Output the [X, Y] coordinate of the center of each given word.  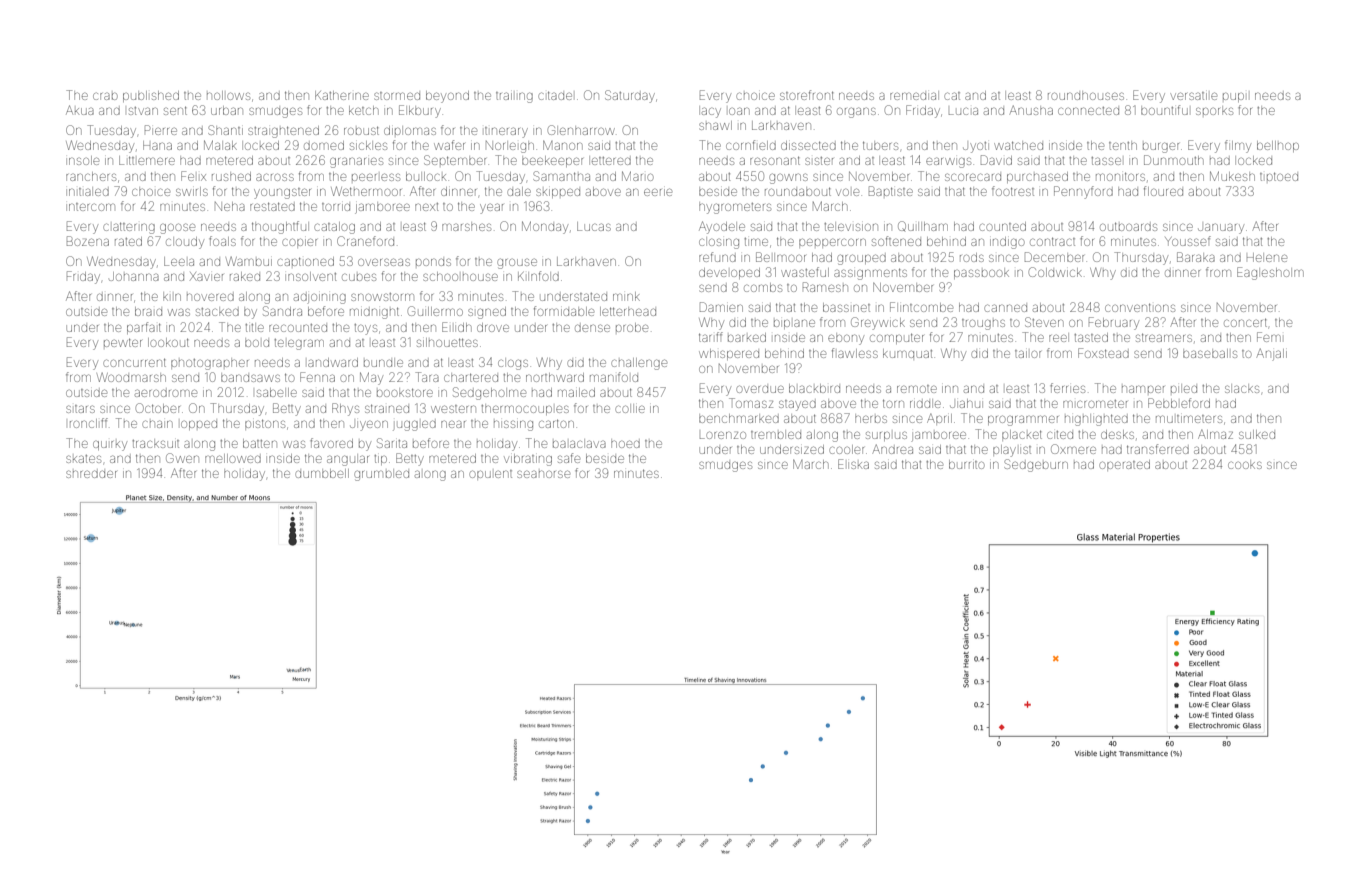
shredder [91, 474]
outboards [1128, 226]
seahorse [543, 474]
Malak [220, 145]
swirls [192, 191]
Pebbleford [1179, 403]
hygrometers [735, 208]
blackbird [814, 388]
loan [739, 111]
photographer [209, 364]
